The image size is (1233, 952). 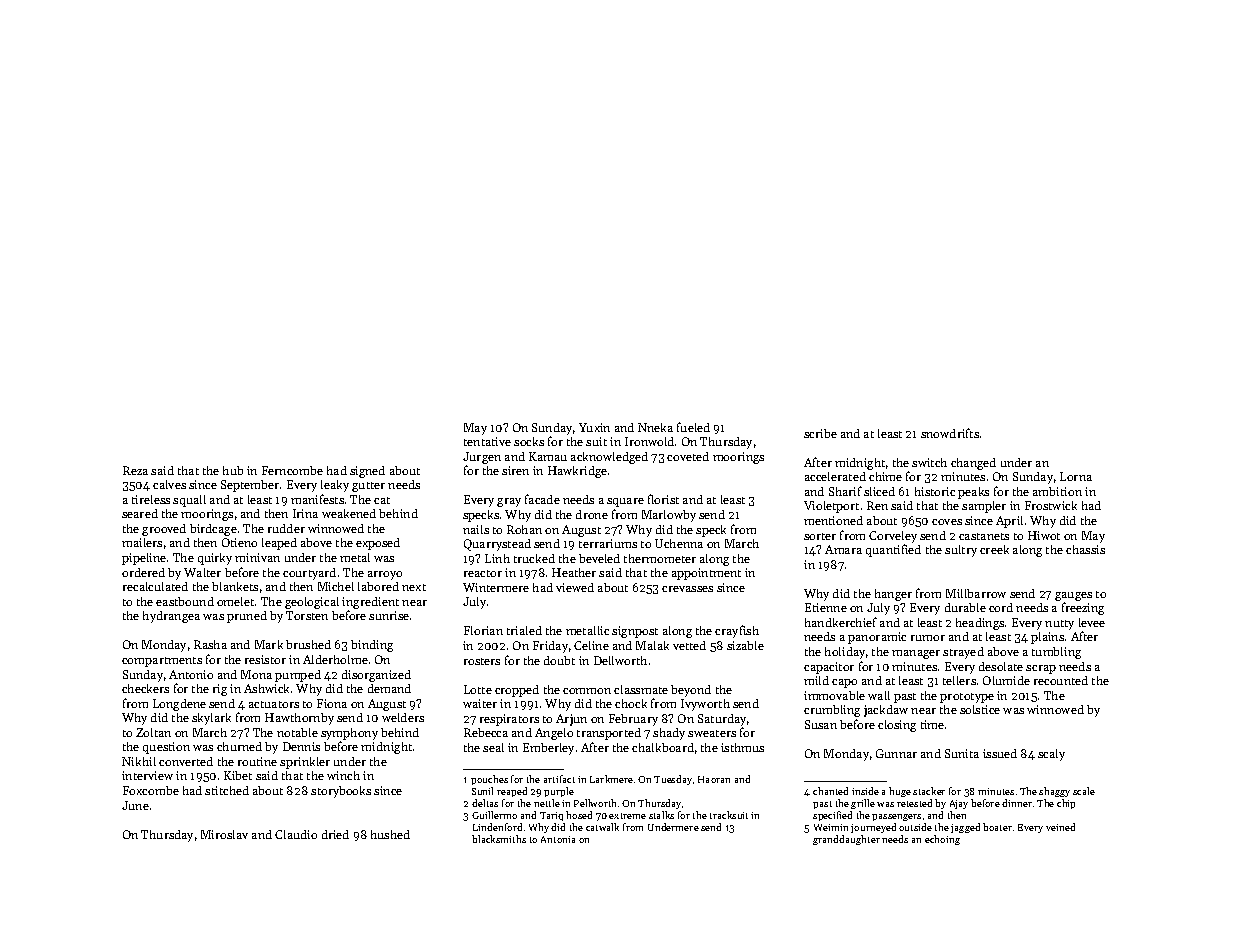 What do you see at coordinates (238, 775) in the page?
I see `Kibet` at bounding box center [238, 775].
